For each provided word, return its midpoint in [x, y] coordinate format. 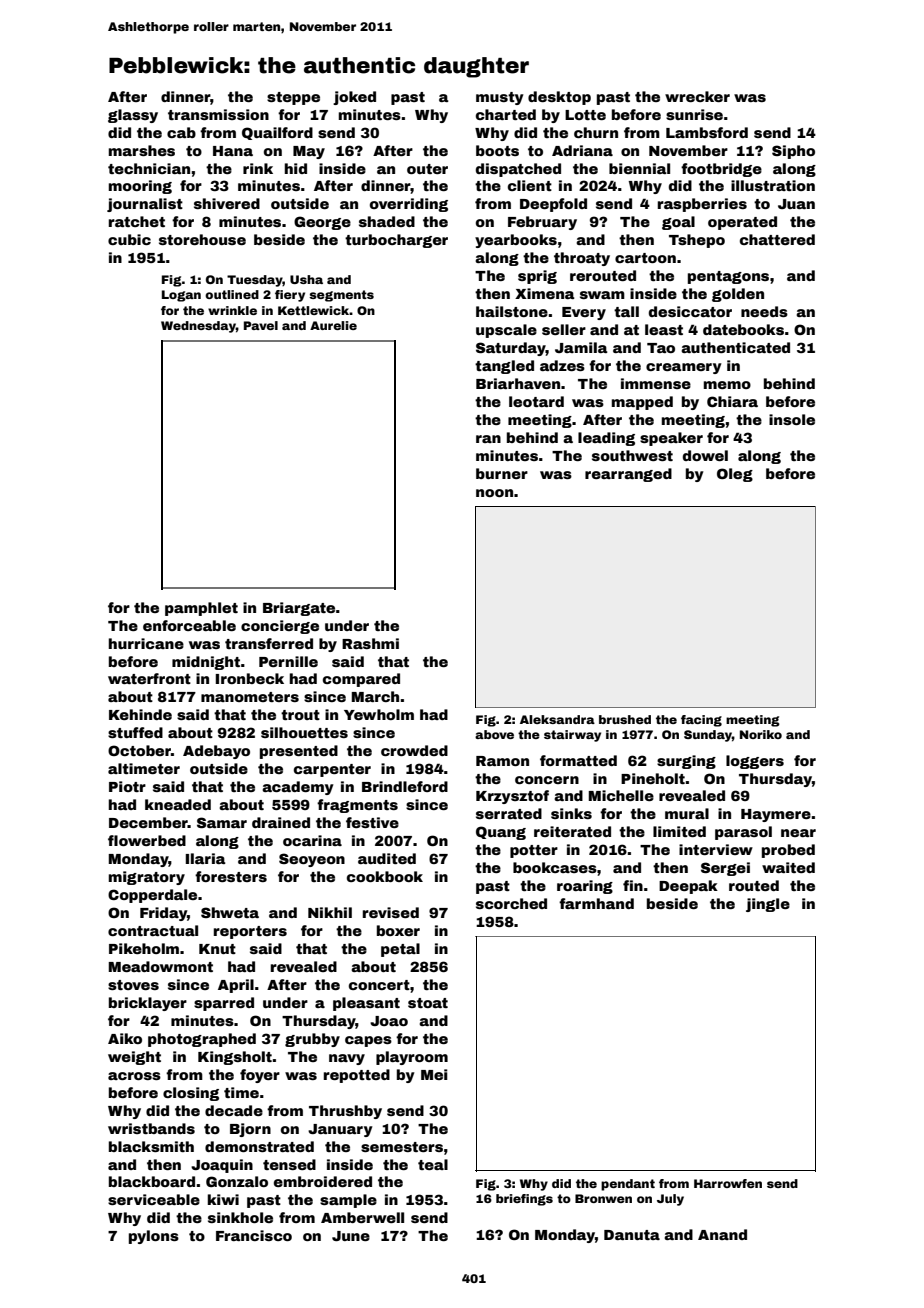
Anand [722, 1234]
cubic [129, 239]
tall [626, 311]
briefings [524, 1200]
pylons [154, 1237]
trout [300, 715]
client [530, 185]
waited [788, 867]
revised [391, 912]
